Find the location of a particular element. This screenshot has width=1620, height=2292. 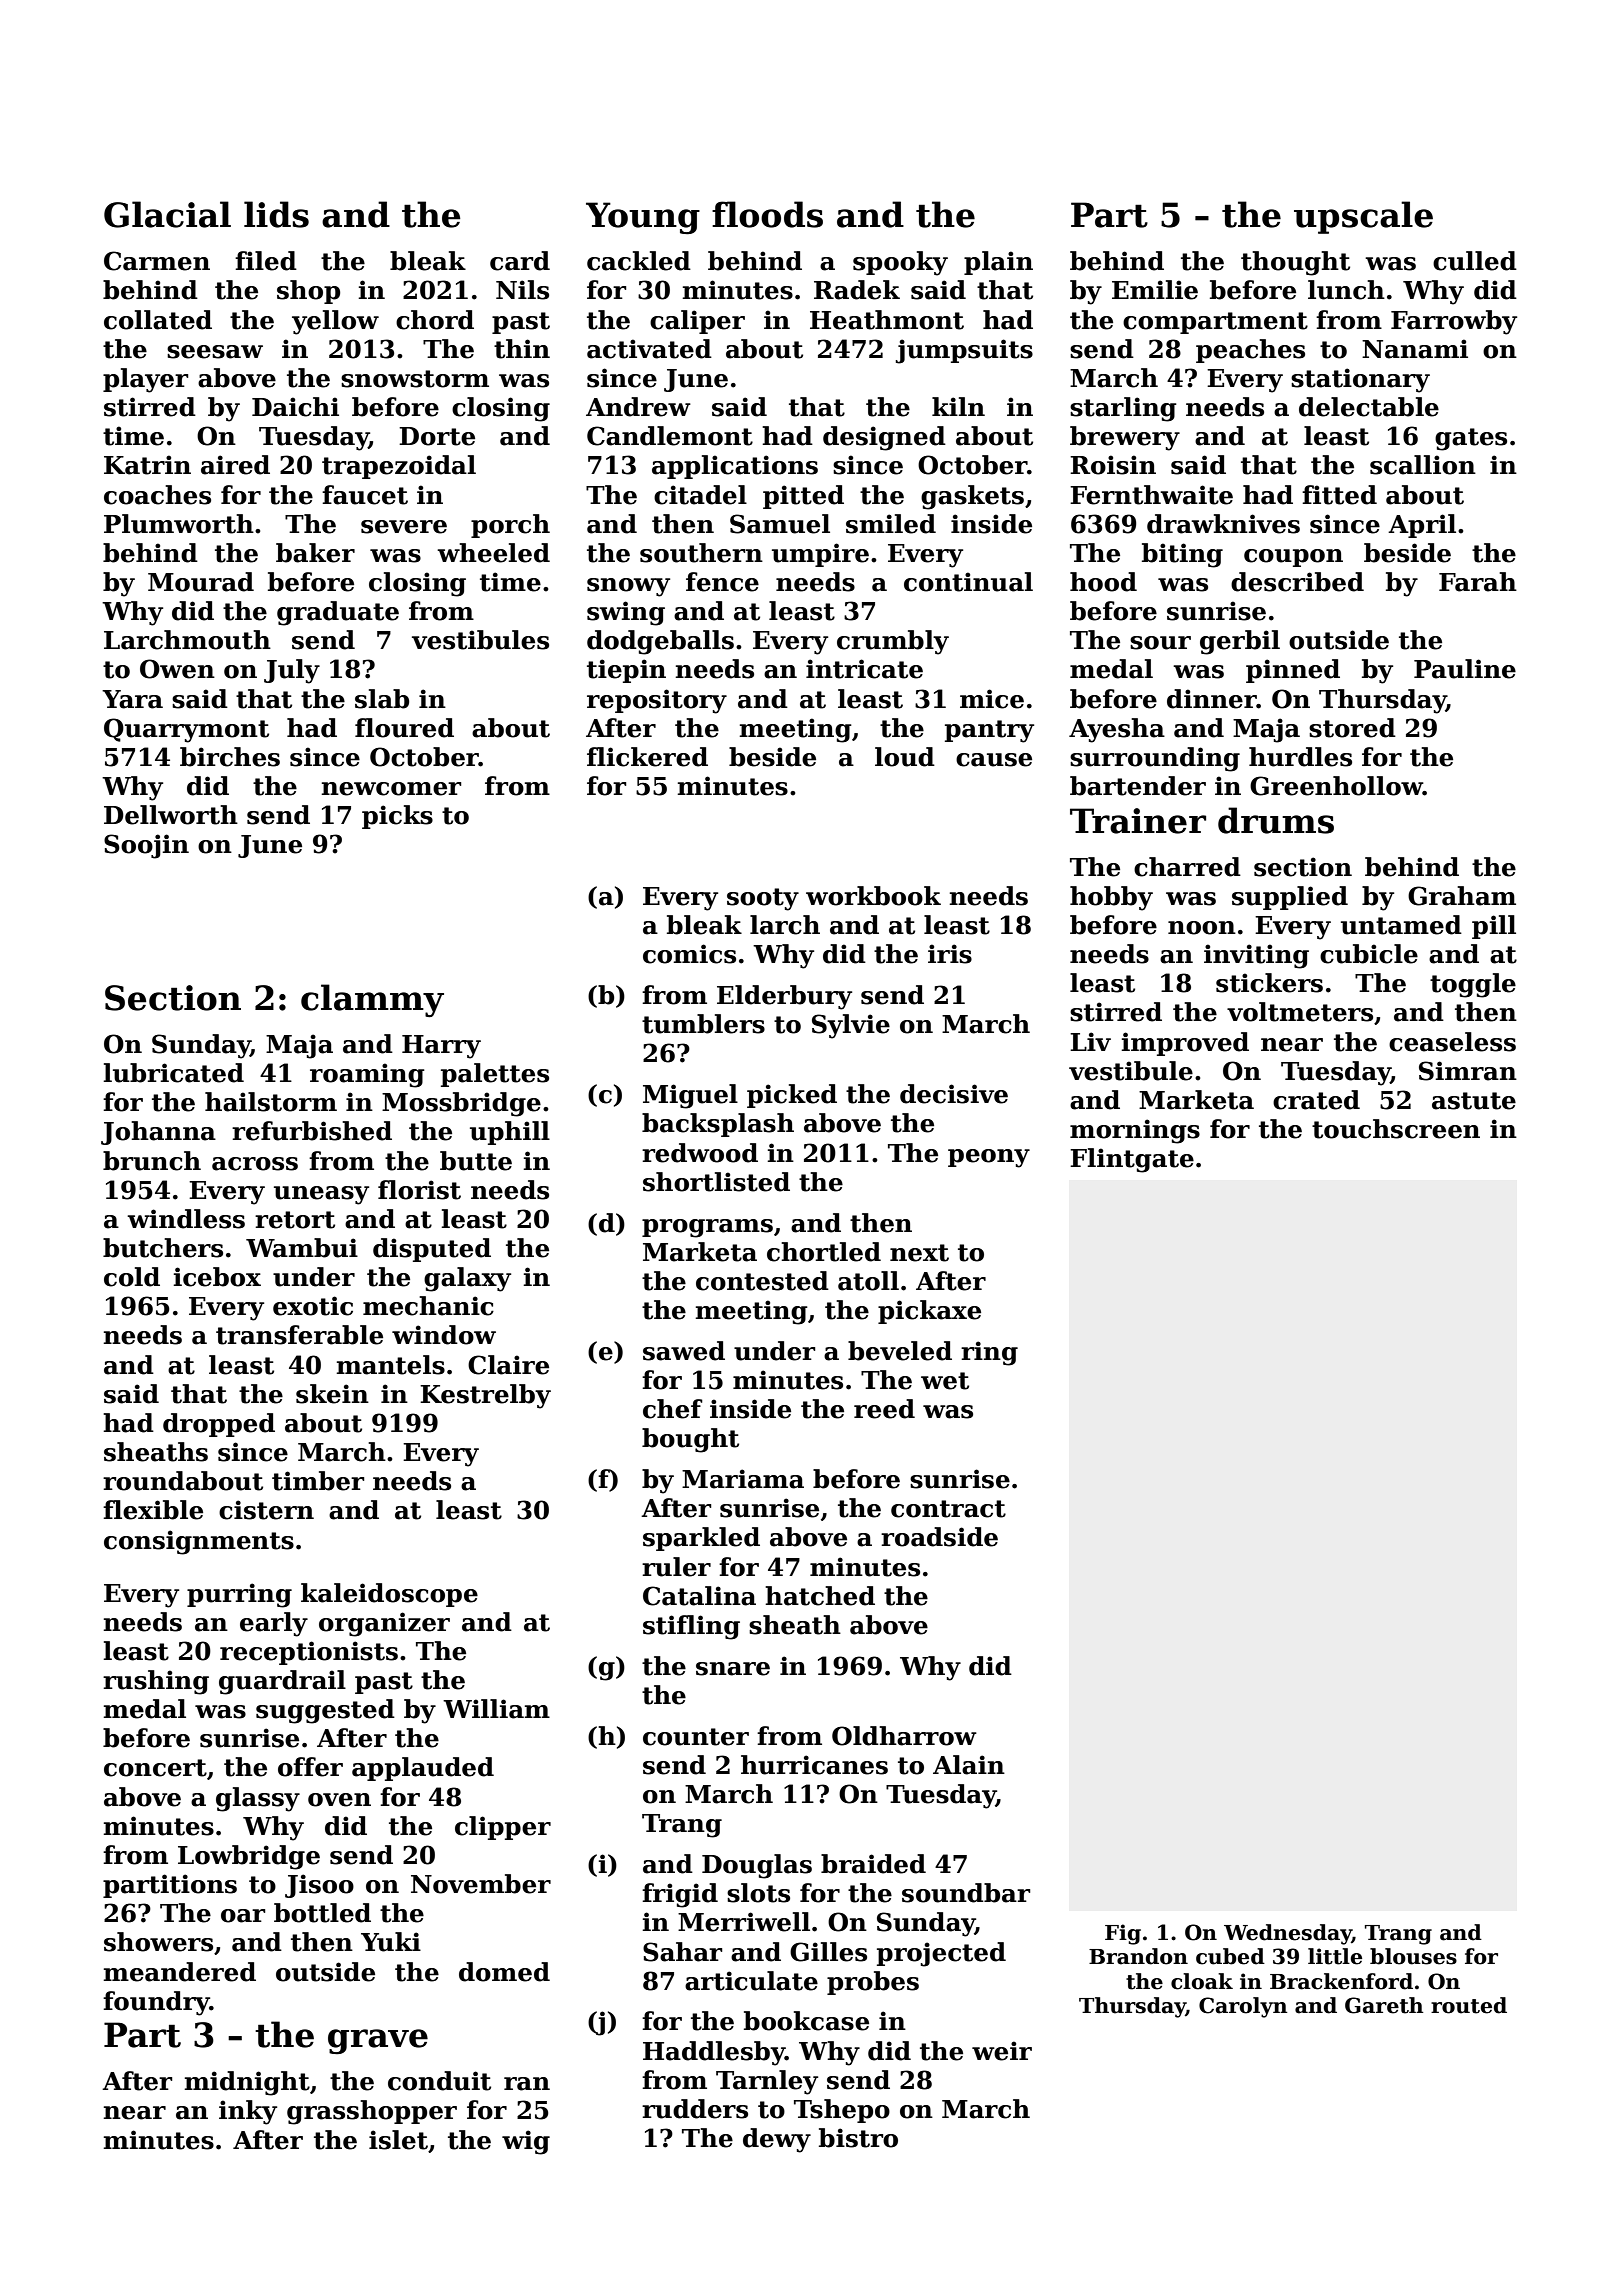

exotic is located at coordinates (313, 1306).
